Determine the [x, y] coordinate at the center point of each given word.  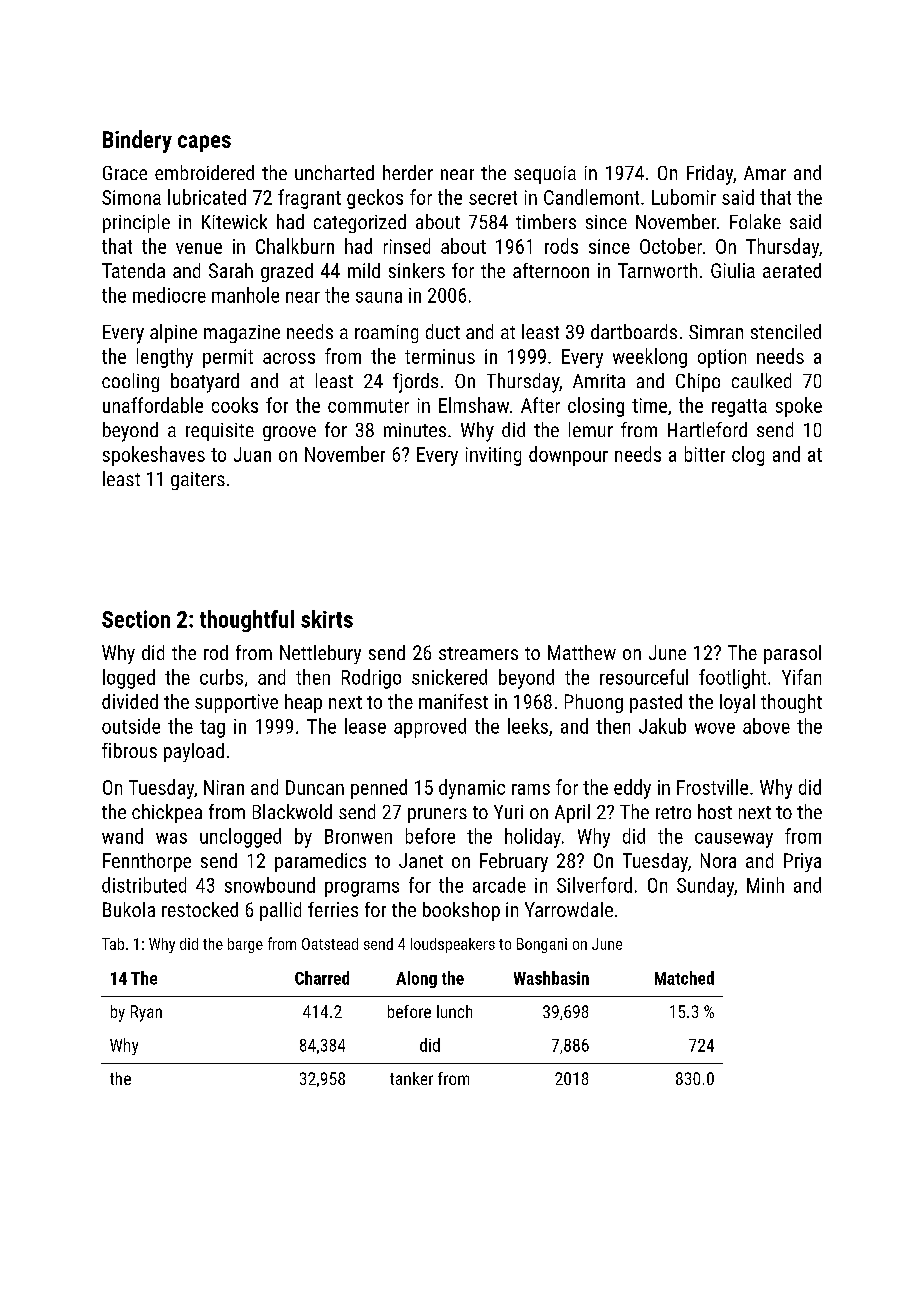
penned [379, 789]
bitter [705, 454]
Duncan [315, 787]
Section [136, 619]
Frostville [712, 787]
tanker [411, 1078]
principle [136, 223]
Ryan [146, 1013]
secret [493, 198]
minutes [415, 430]
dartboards [634, 331]
